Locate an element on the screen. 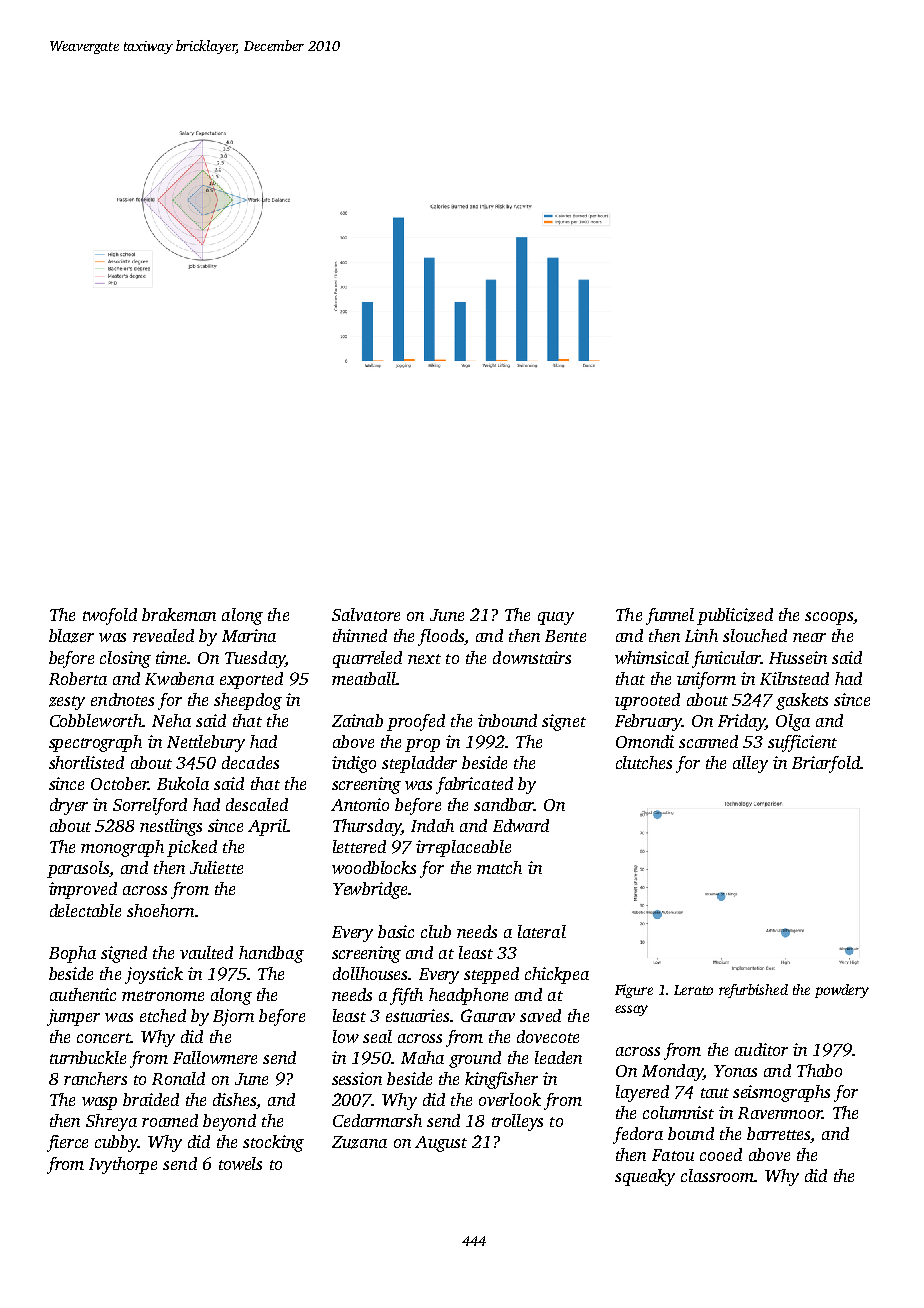 Image resolution: width=924 pixels, height=1308 pixels. scanned is located at coordinates (708, 741).
